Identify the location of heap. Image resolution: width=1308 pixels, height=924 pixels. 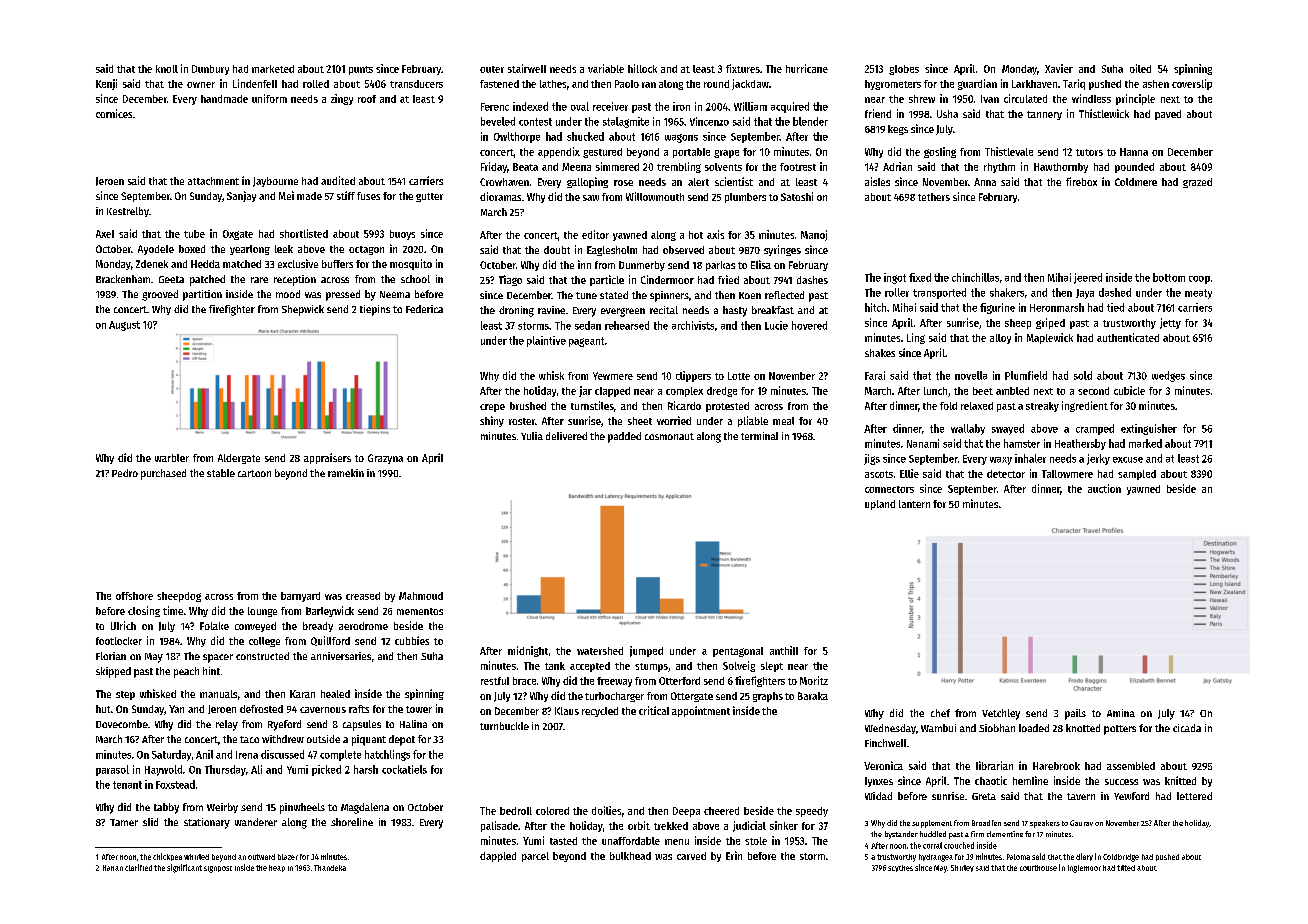
(277, 868).
